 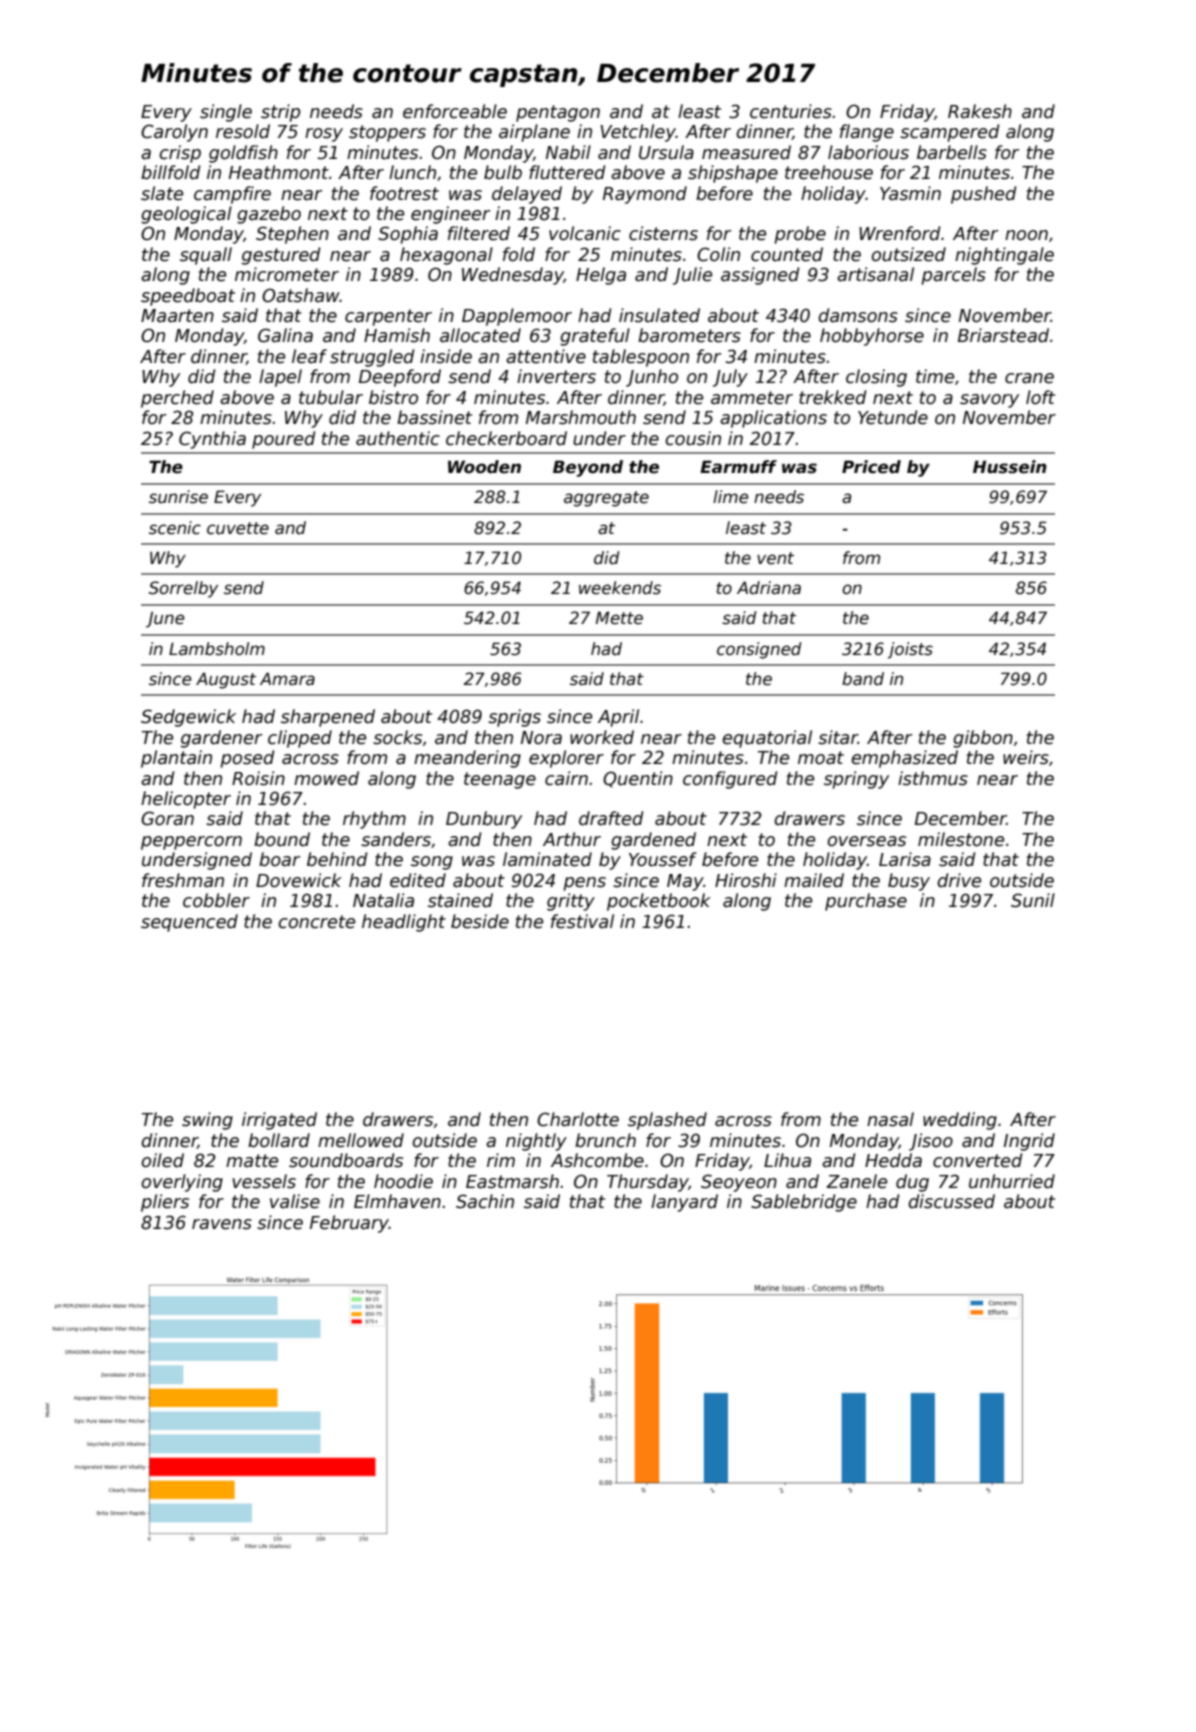 What do you see at coordinates (280, 113) in the screenshot?
I see `strip` at bounding box center [280, 113].
